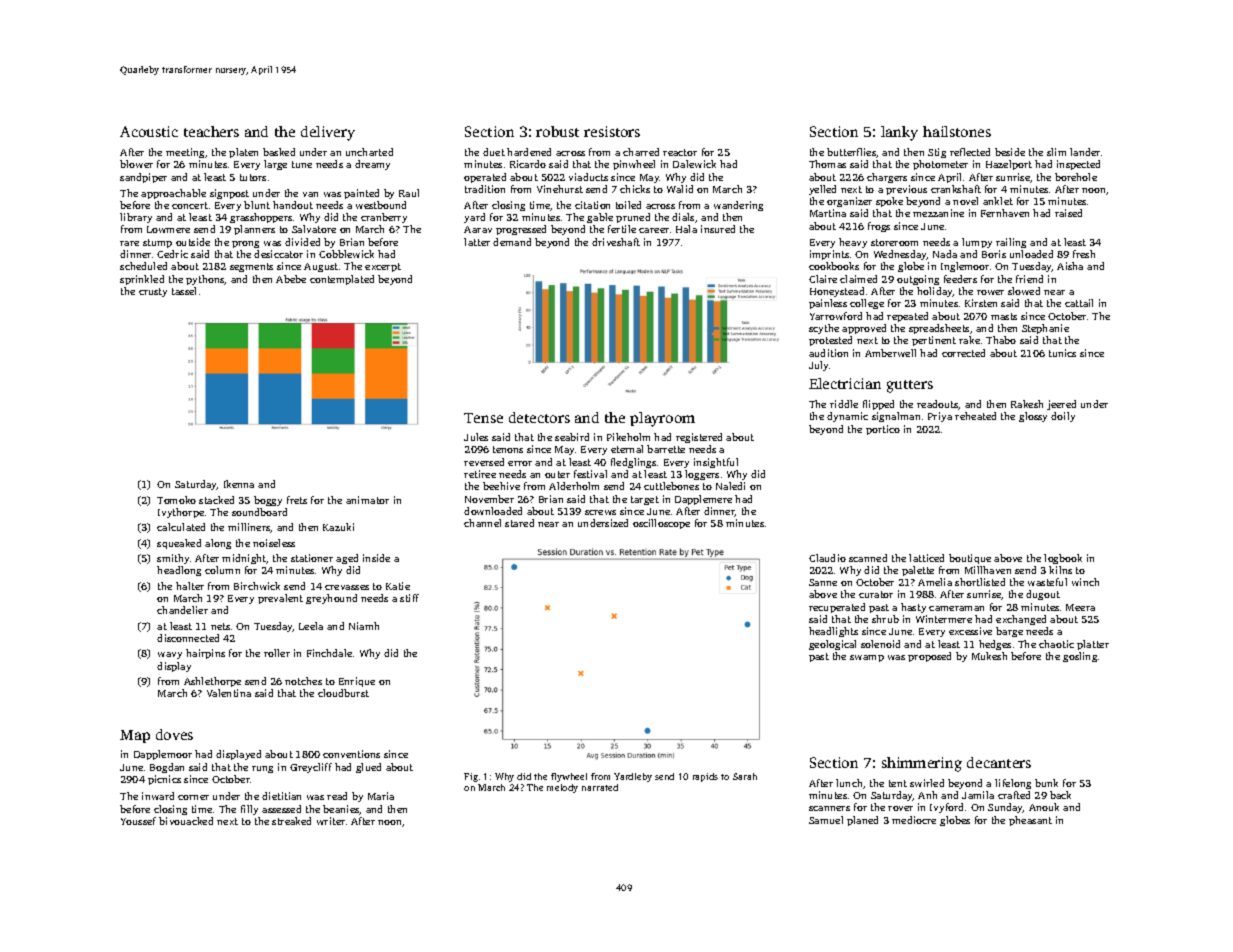 The image size is (1233, 952). I want to click on fledglings, so click(633, 463).
